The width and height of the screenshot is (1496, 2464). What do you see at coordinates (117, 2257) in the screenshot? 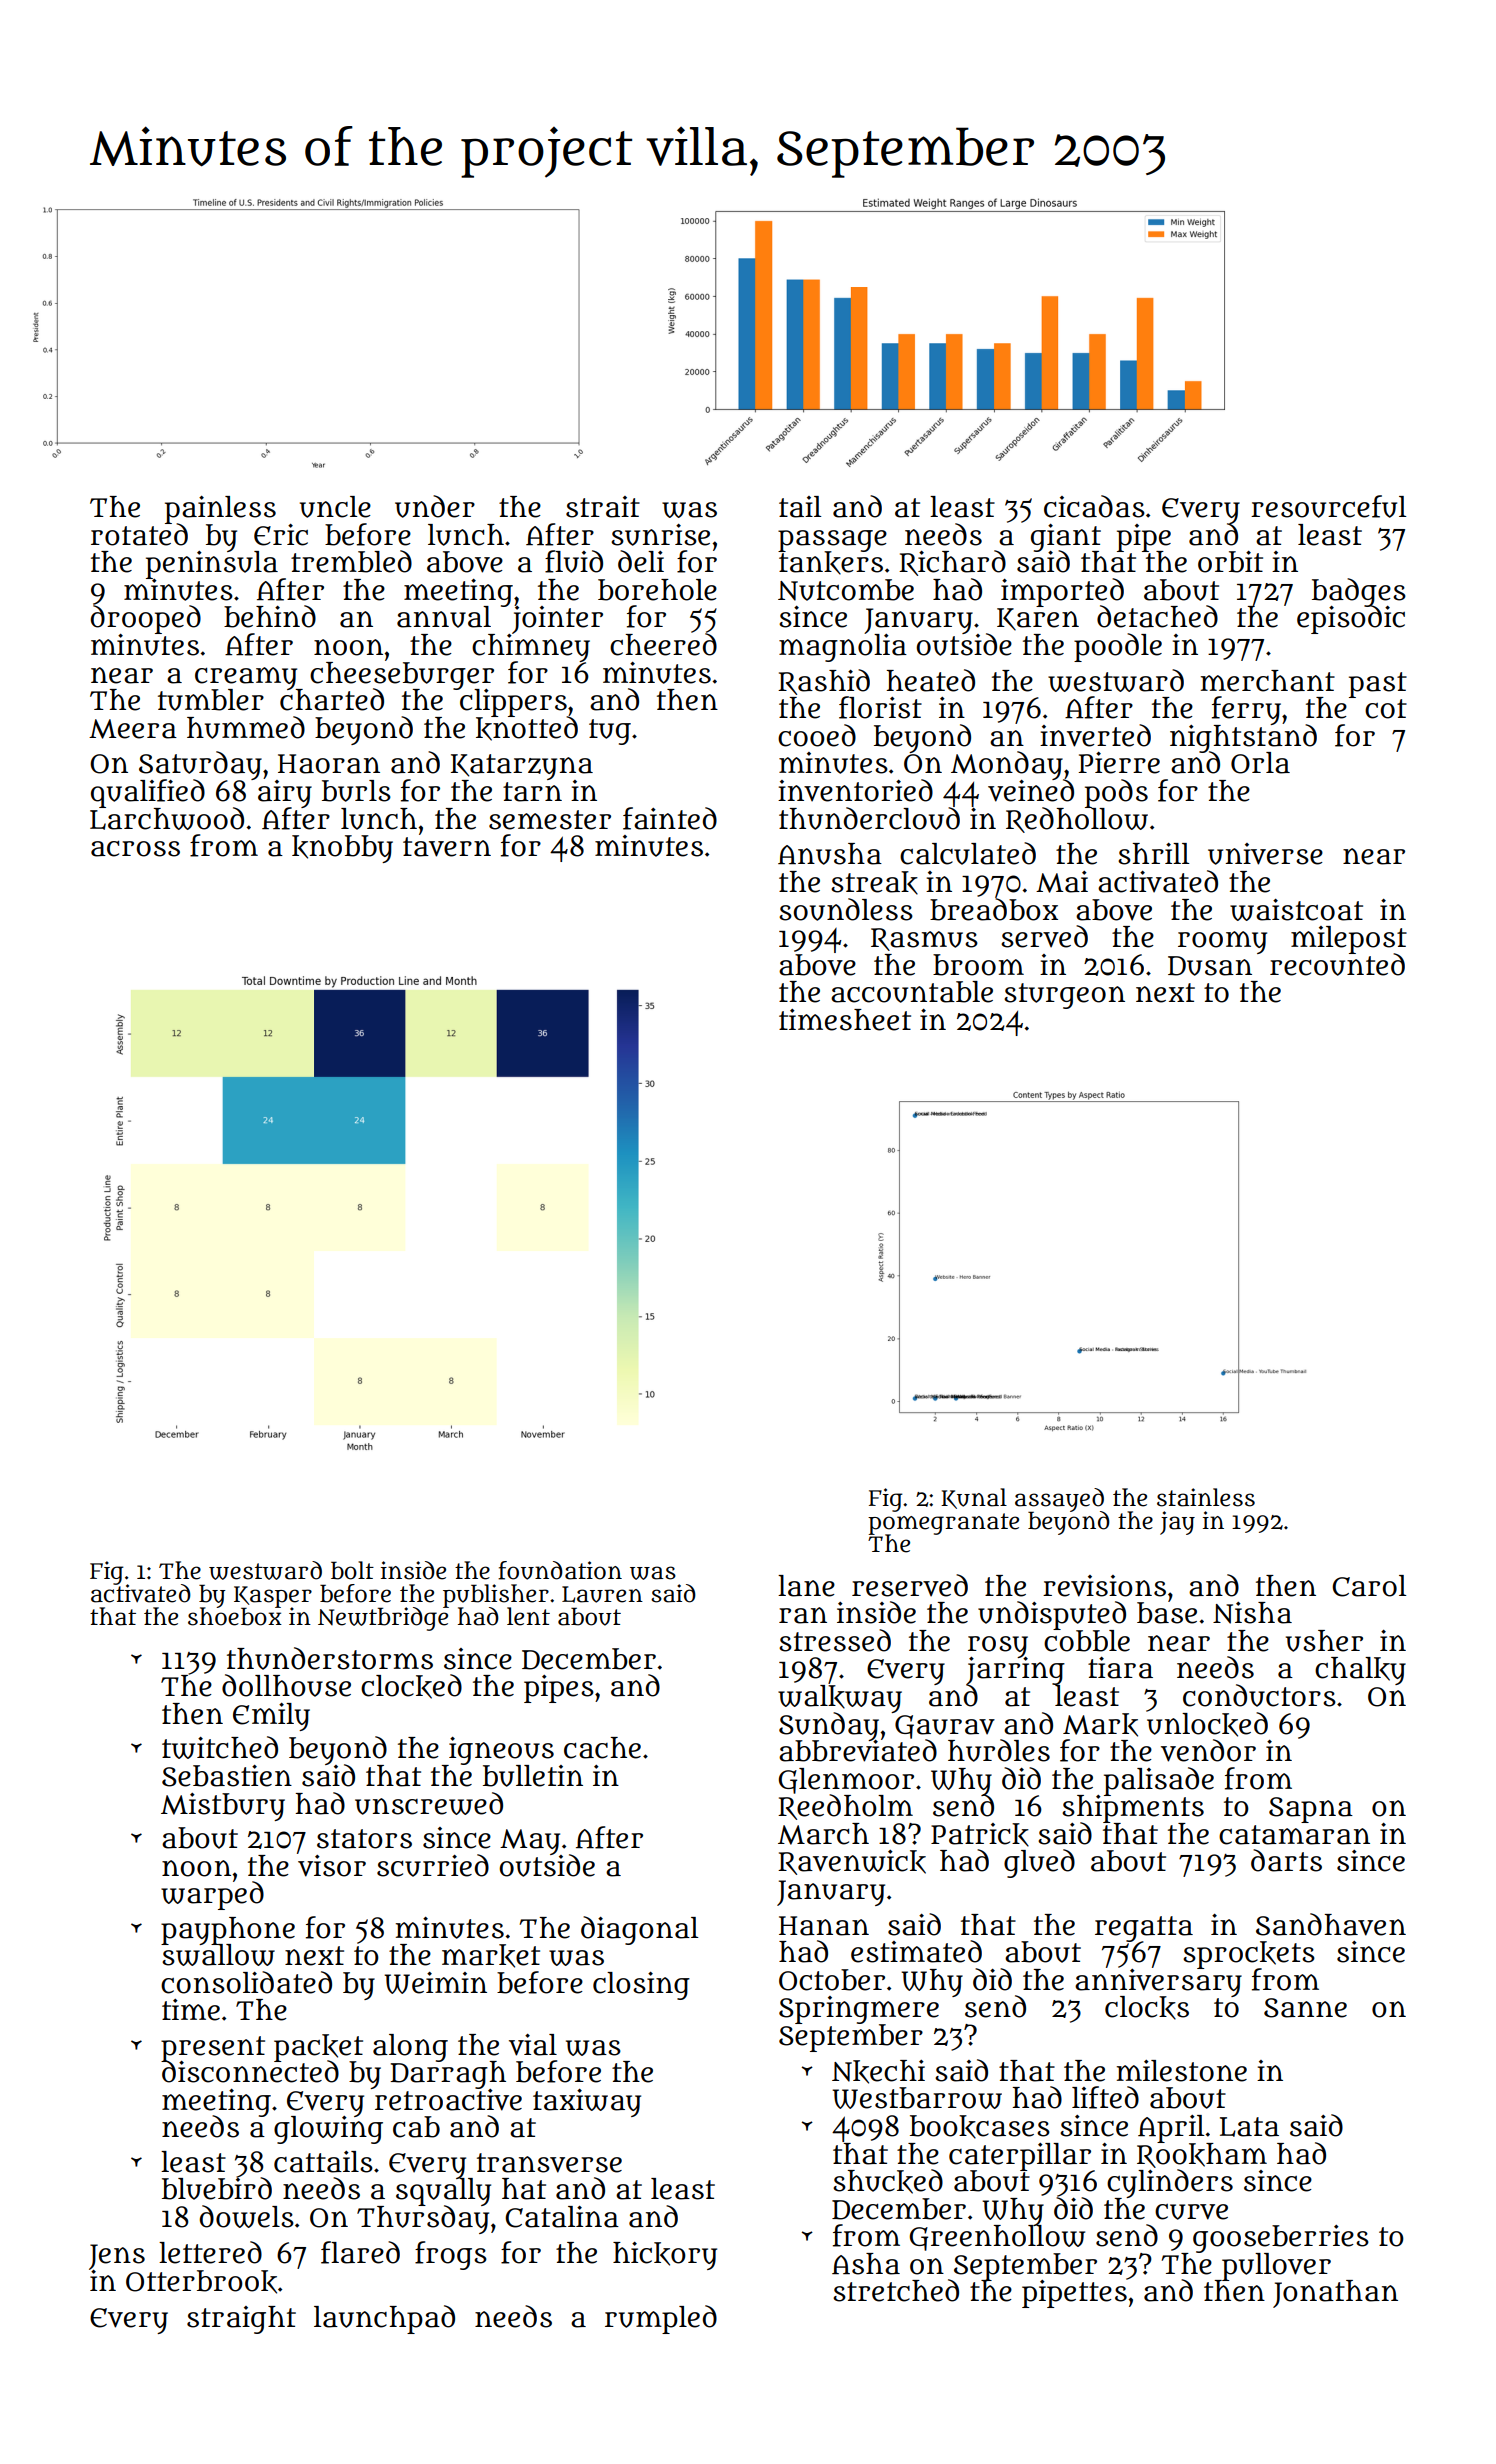
I see `Jens` at bounding box center [117, 2257].
